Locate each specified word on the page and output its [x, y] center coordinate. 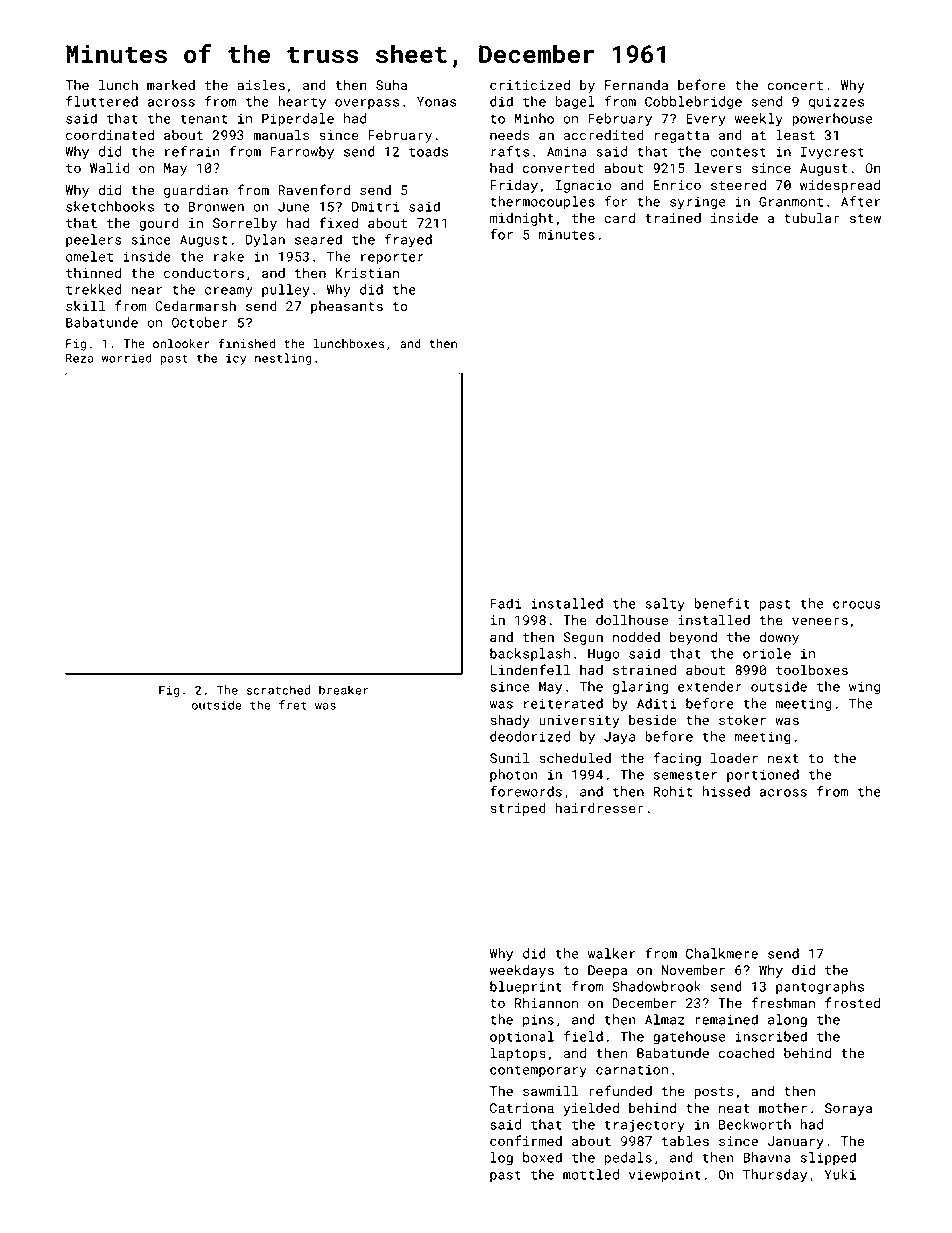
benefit [722, 603]
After [860, 201]
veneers [820, 621]
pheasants [347, 307]
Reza [80, 358]
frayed [408, 241]
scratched [278, 690]
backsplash [530, 654]
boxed [542, 1157]
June [294, 207]
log [502, 1159]
